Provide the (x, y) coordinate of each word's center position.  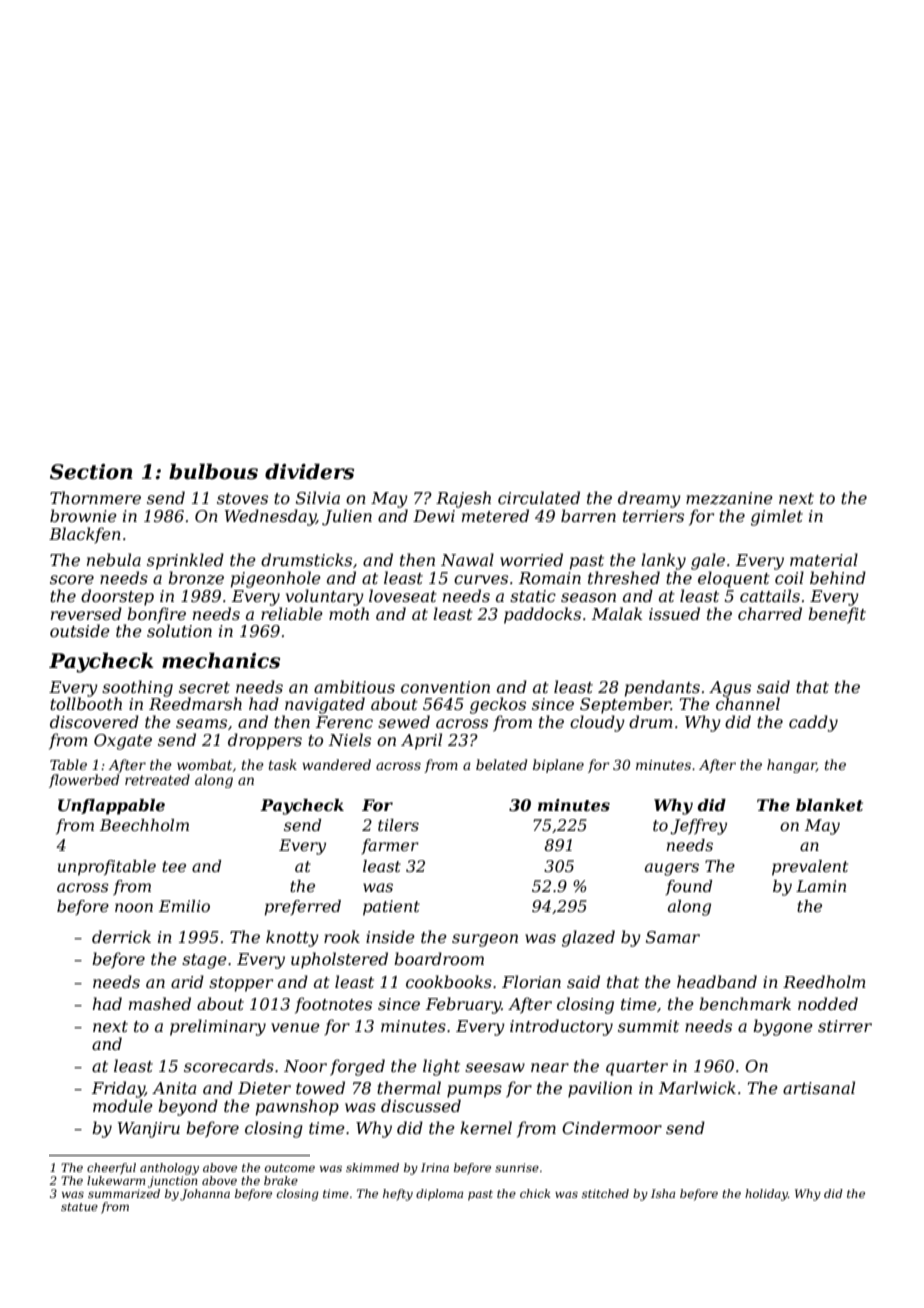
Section (91, 472)
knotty (292, 938)
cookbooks (449, 981)
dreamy (649, 499)
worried (531, 559)
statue (79, 1207)
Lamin (821, 886)
